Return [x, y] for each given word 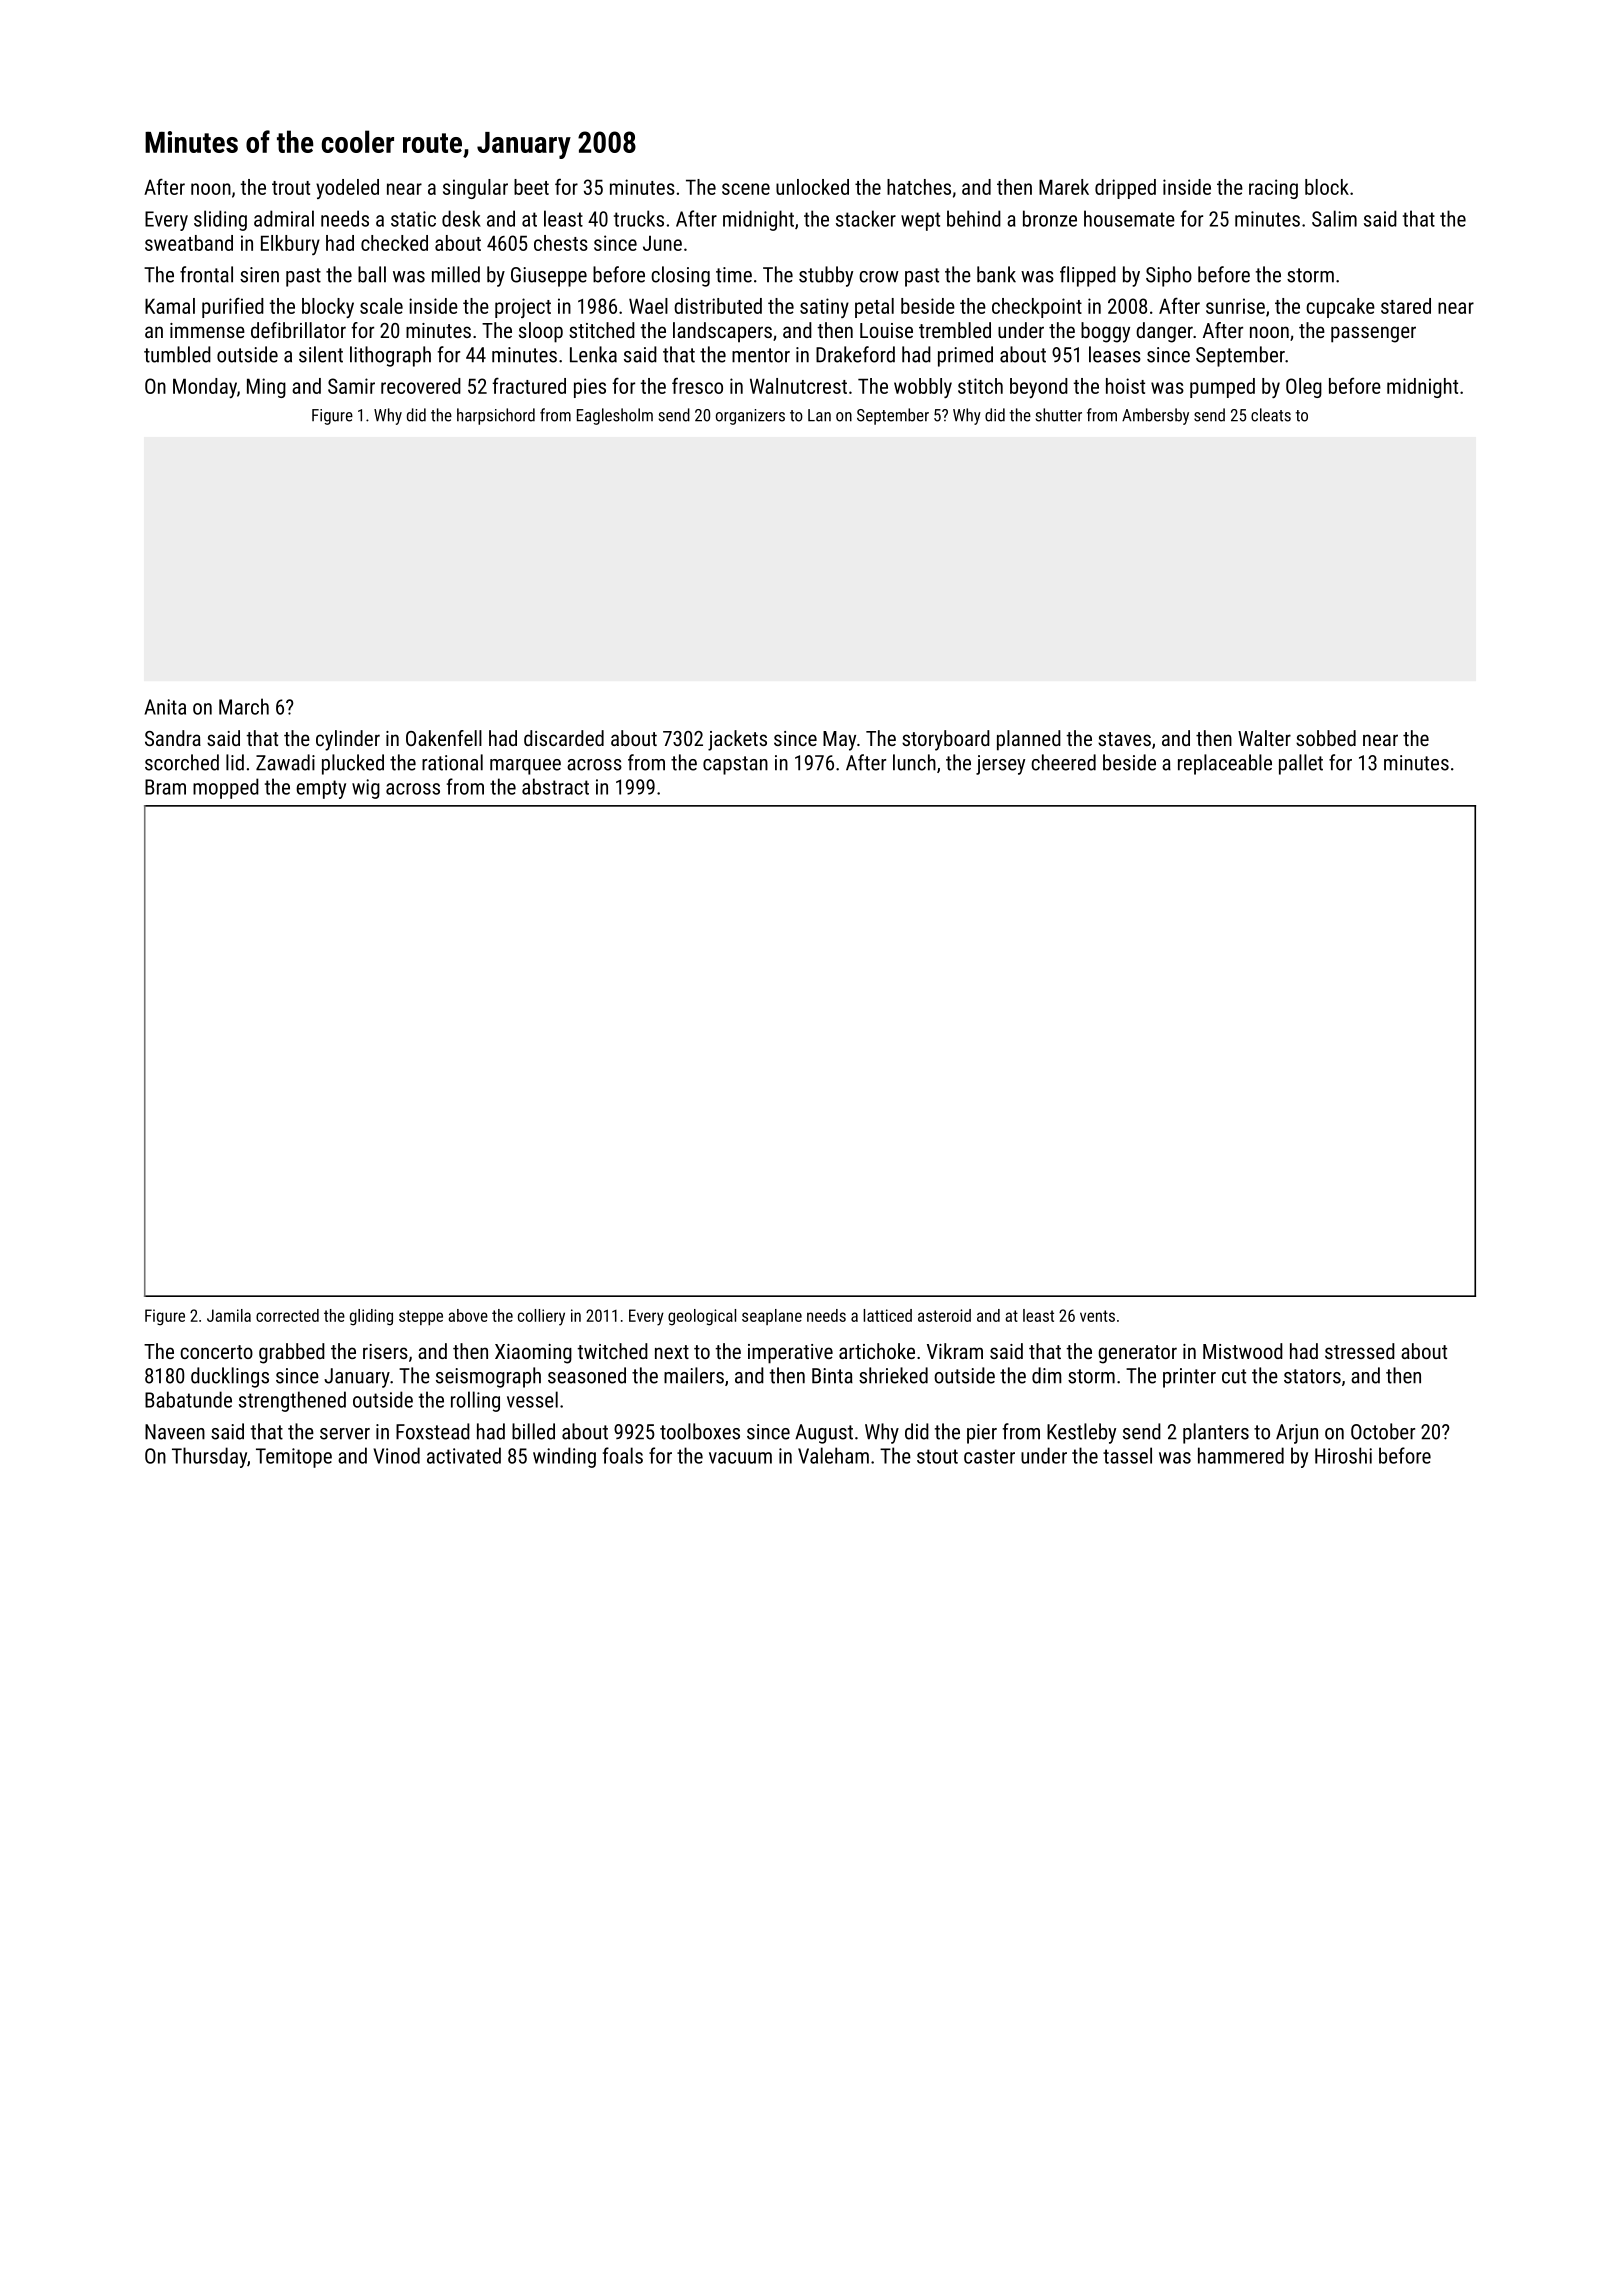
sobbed [1326, 738]
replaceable [1225, 764]
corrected [287, 1315]
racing [1273, 189]
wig [366, 789]
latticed [887, 1315]
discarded [564, 738]
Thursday [209, 1457]
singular [475, 189]
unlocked [812, 187]
